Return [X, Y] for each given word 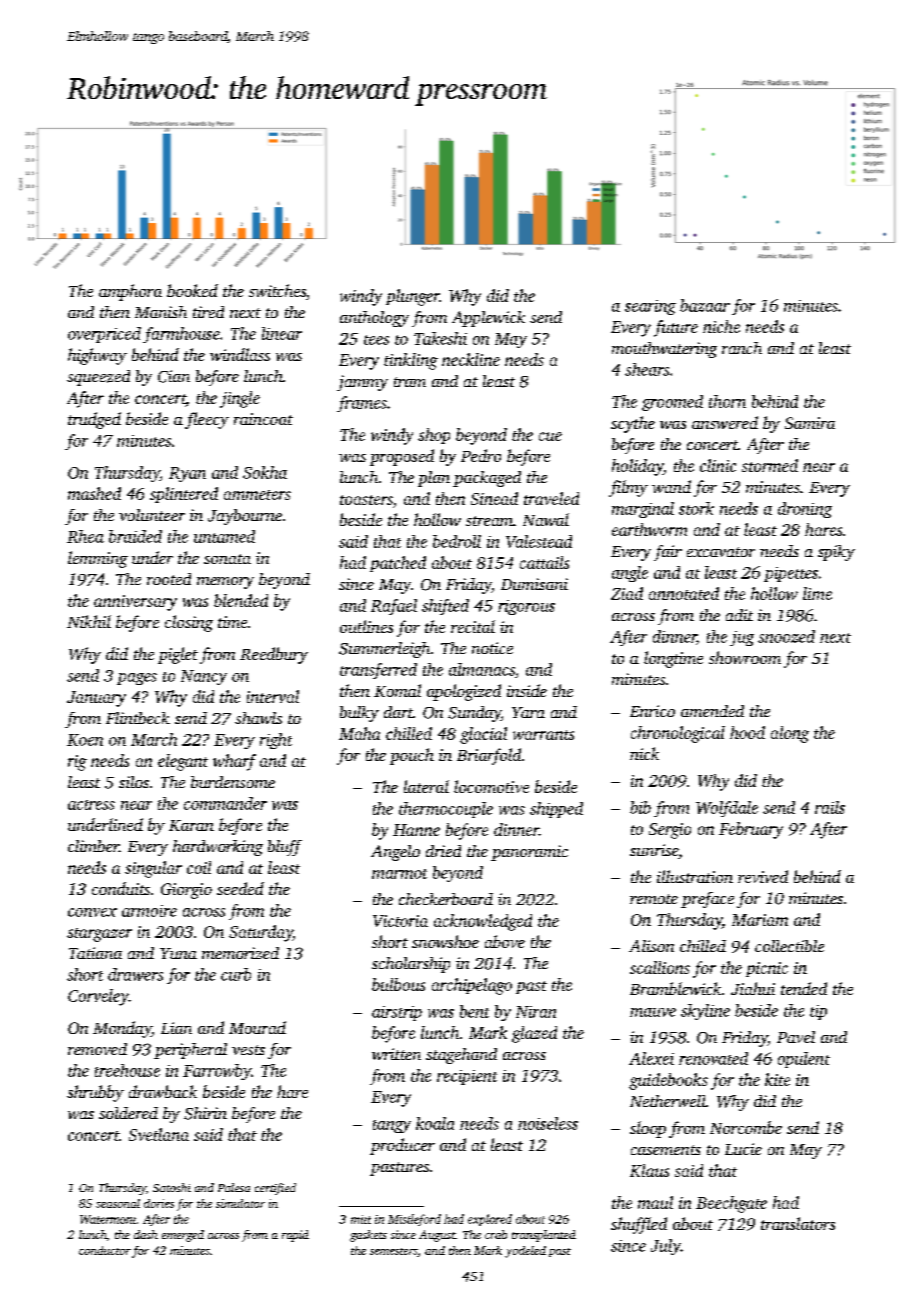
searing [650, 307]
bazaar [705, 305]
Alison [651, 946]
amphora [130, 292]
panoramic [529, 853]
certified [275, 1189]
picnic [767, 969]
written [396, 1054]
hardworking [218, 848]
